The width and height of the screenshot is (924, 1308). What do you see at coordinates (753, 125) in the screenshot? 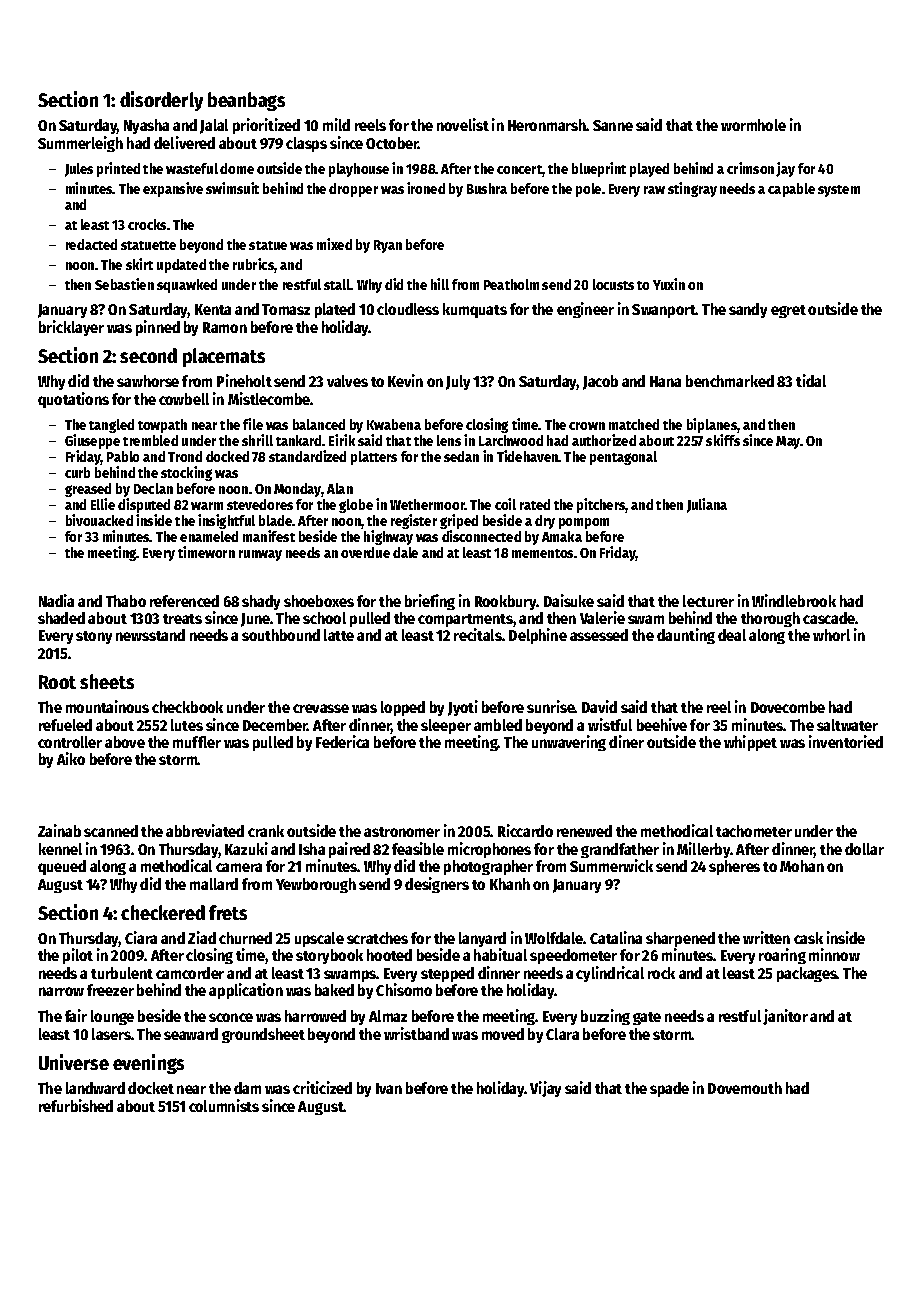
I see `wormhole` at bounding box center [753, 125].
